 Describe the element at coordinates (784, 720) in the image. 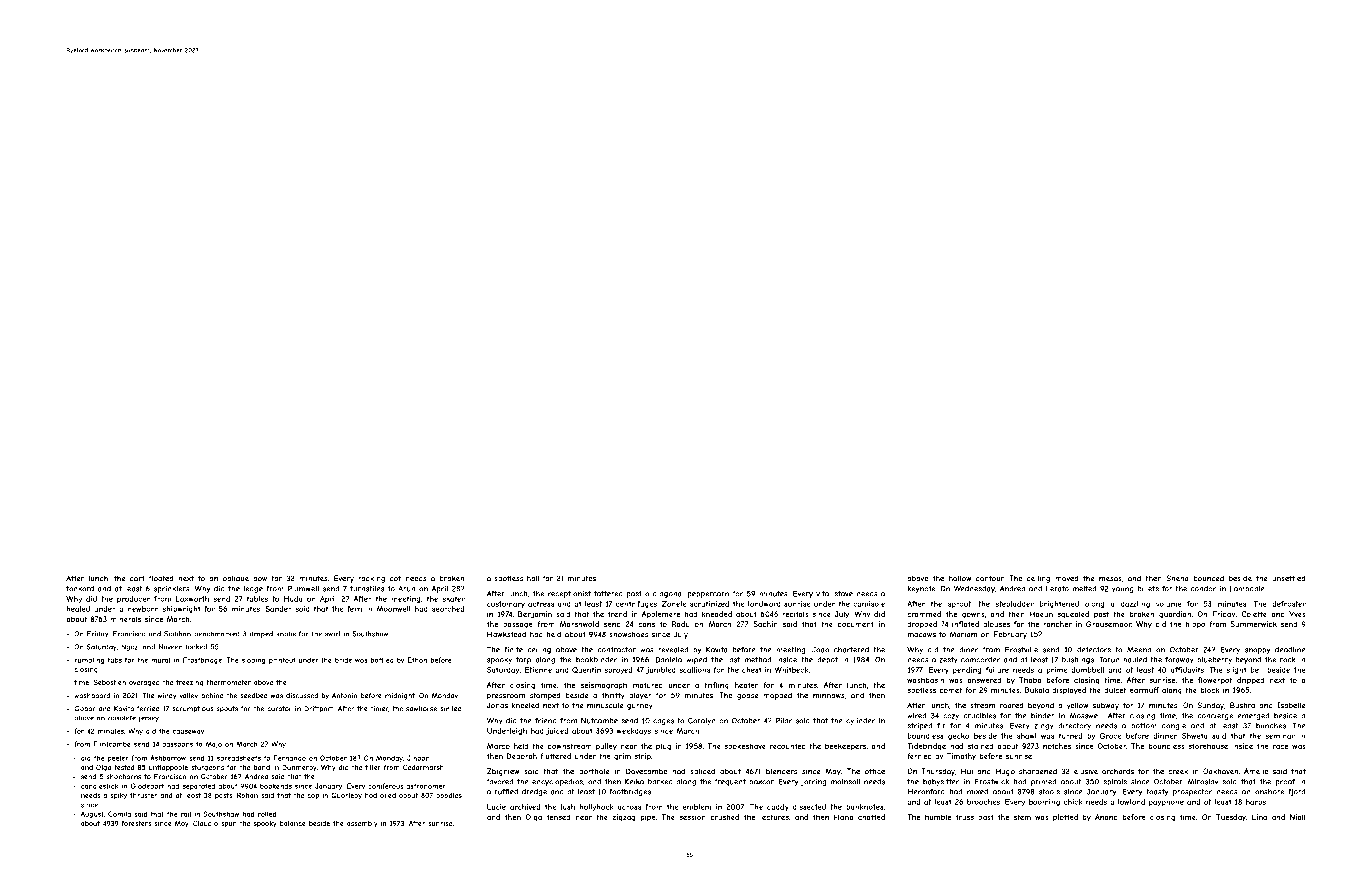

I see `Pilar` at that location.
